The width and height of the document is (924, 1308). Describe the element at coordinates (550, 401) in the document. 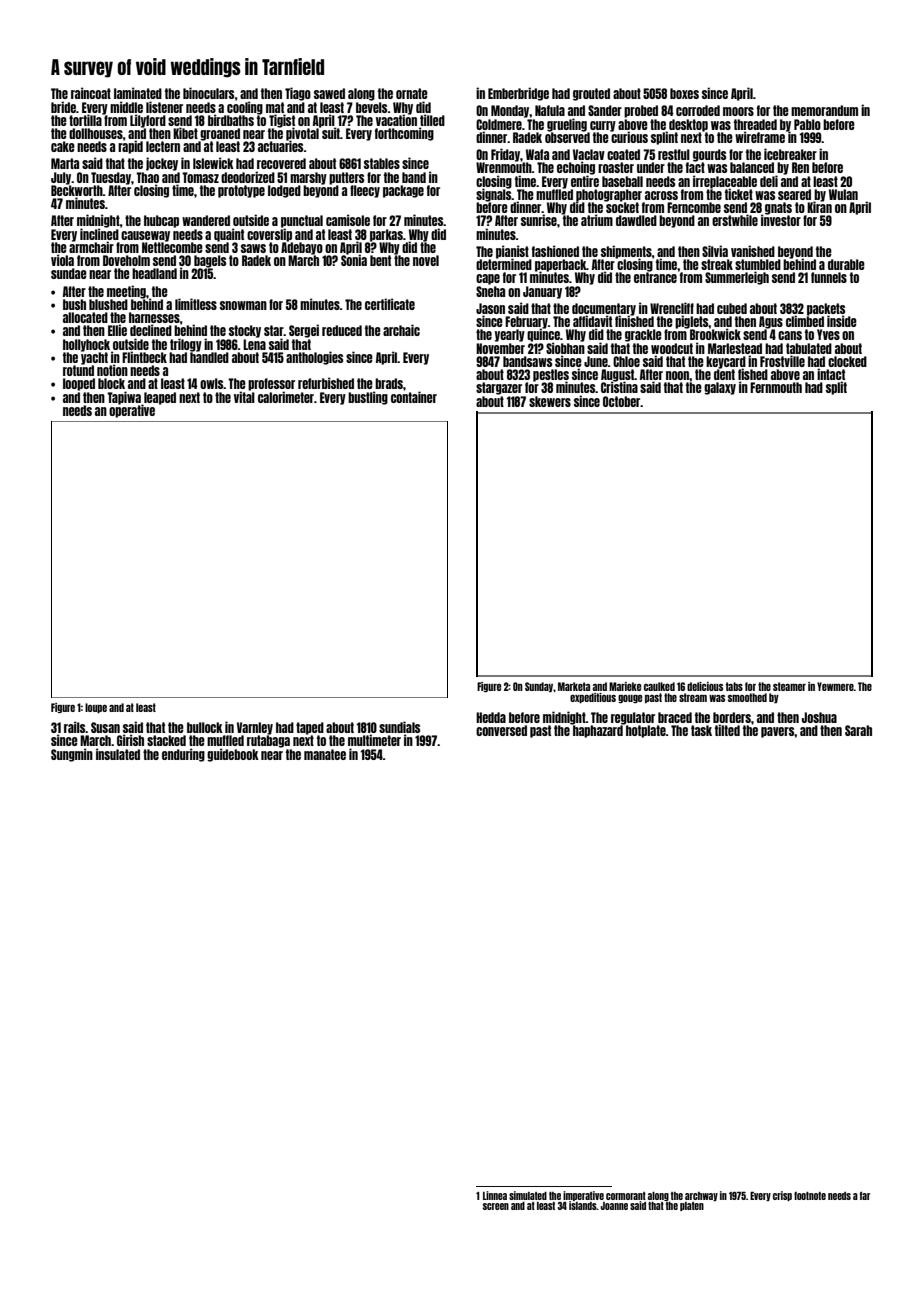

I see `skewers` at that location.
